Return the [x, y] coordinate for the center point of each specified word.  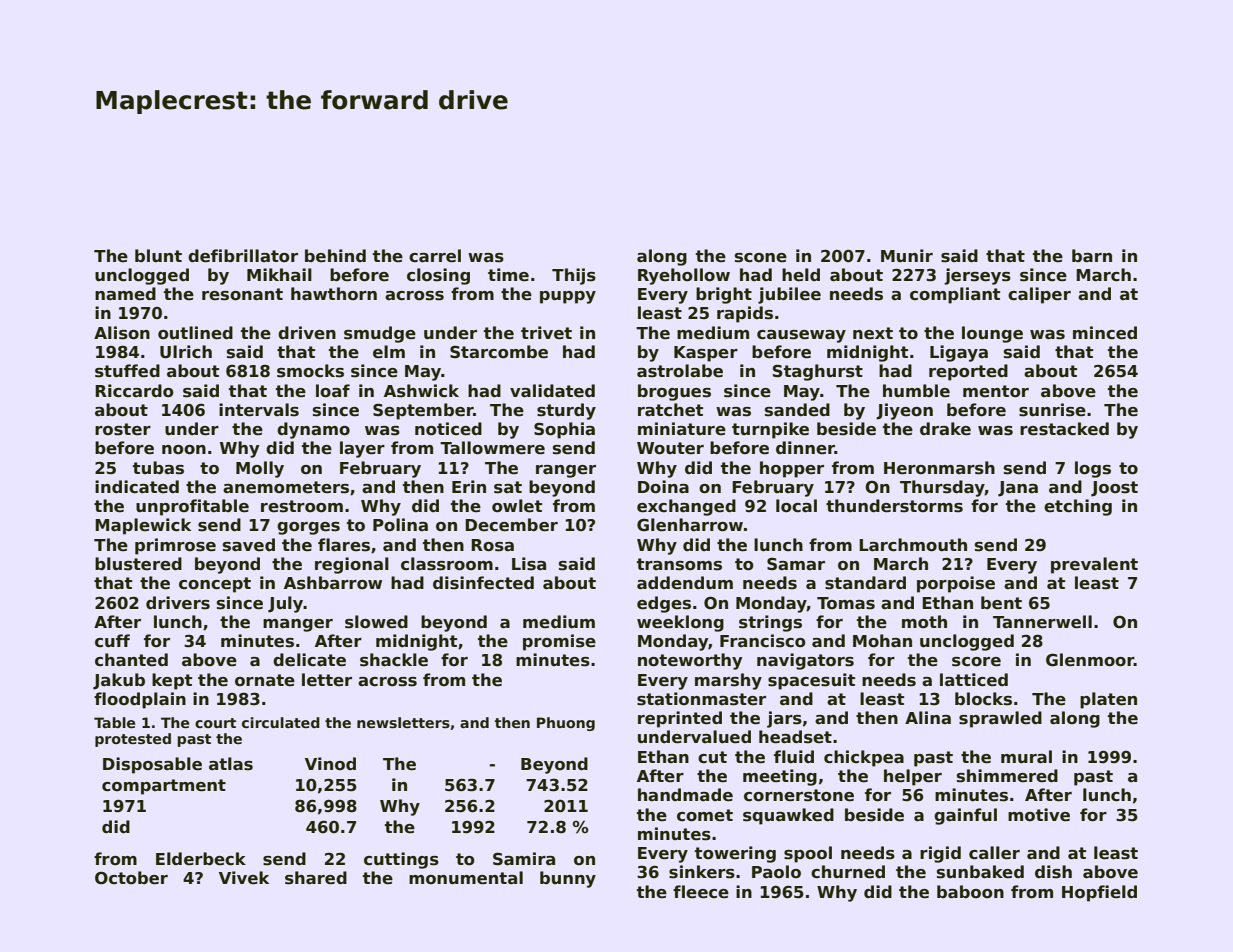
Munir [907, 255]
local [796, 506]
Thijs [574, 276]
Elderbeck [201, 859]
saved [249, 545]
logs [1093, 469]
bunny [568, 879]
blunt [158, 255]
